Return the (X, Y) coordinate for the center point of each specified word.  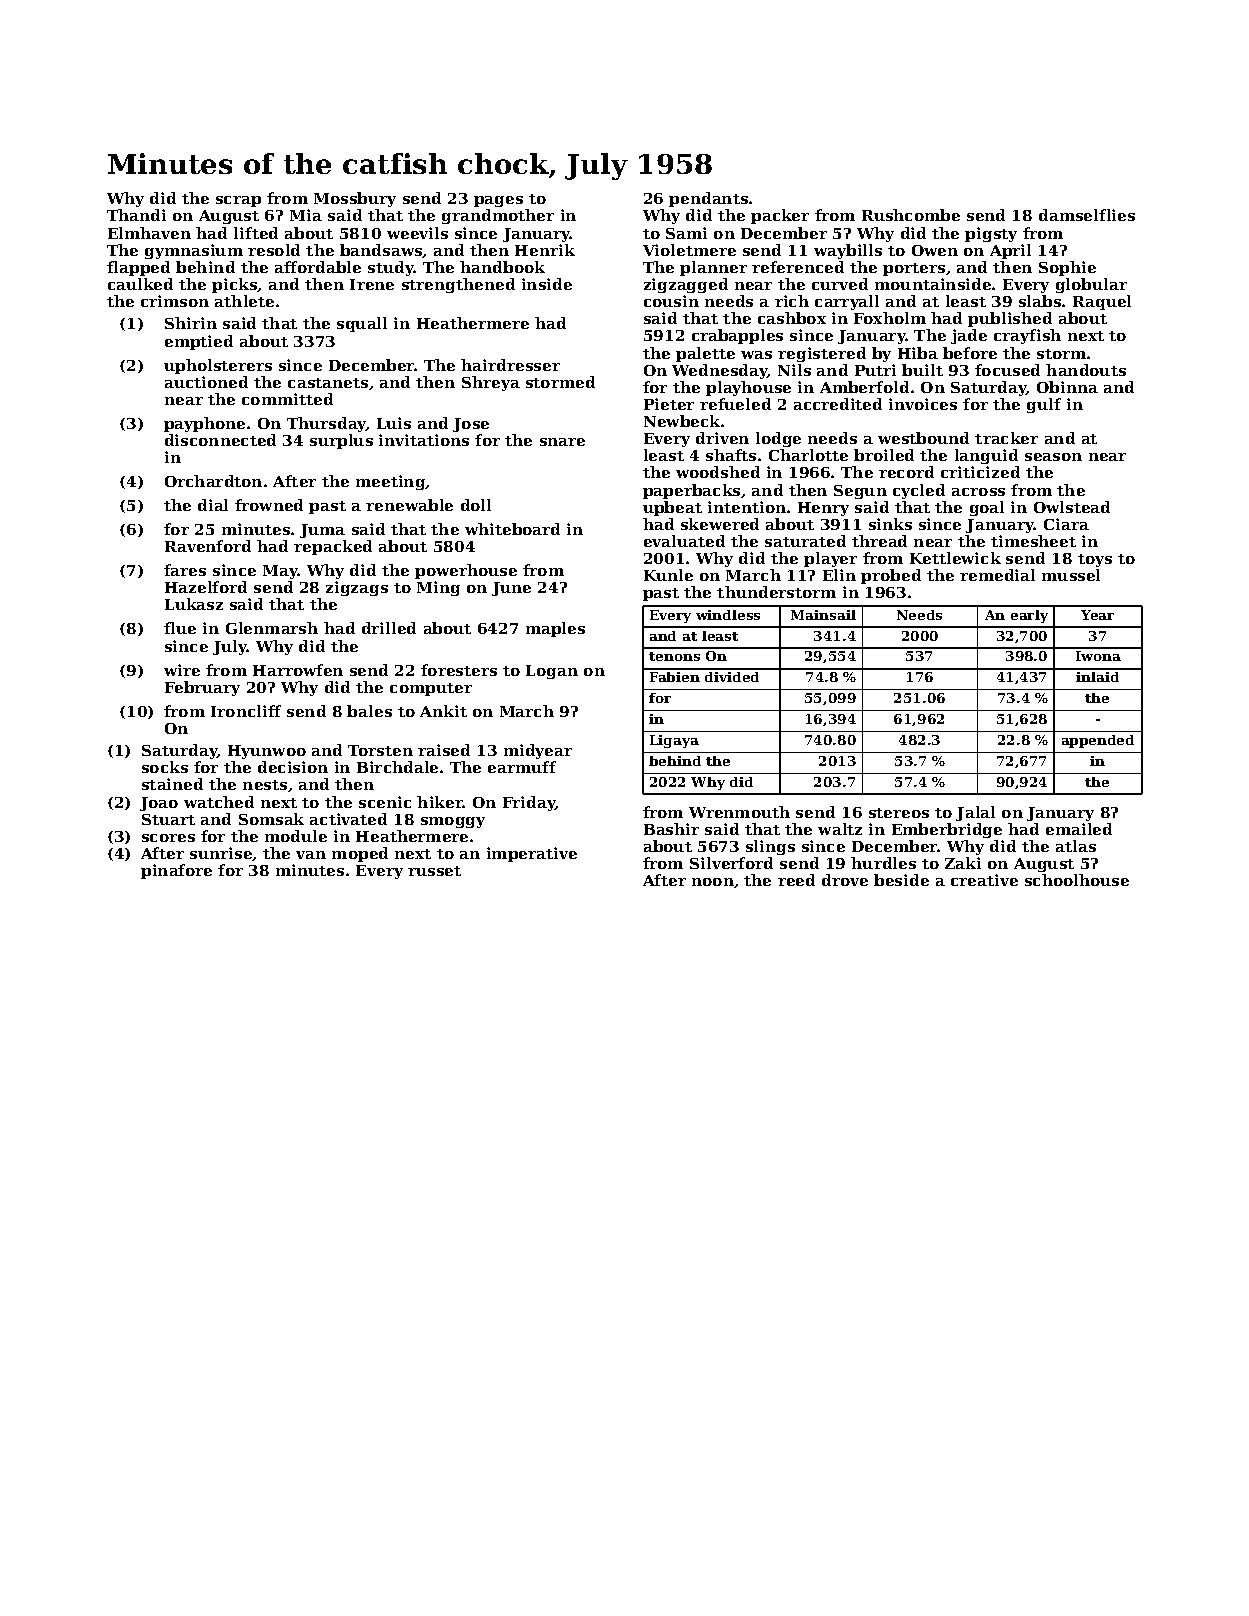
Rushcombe (911, 215)
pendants (708, 199)
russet (434, 871)
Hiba (918, 353)
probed (891, 576)
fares (185, 570)
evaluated (684, 541)
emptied (199, 342)
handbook (502, 267)
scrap (238, 201)
